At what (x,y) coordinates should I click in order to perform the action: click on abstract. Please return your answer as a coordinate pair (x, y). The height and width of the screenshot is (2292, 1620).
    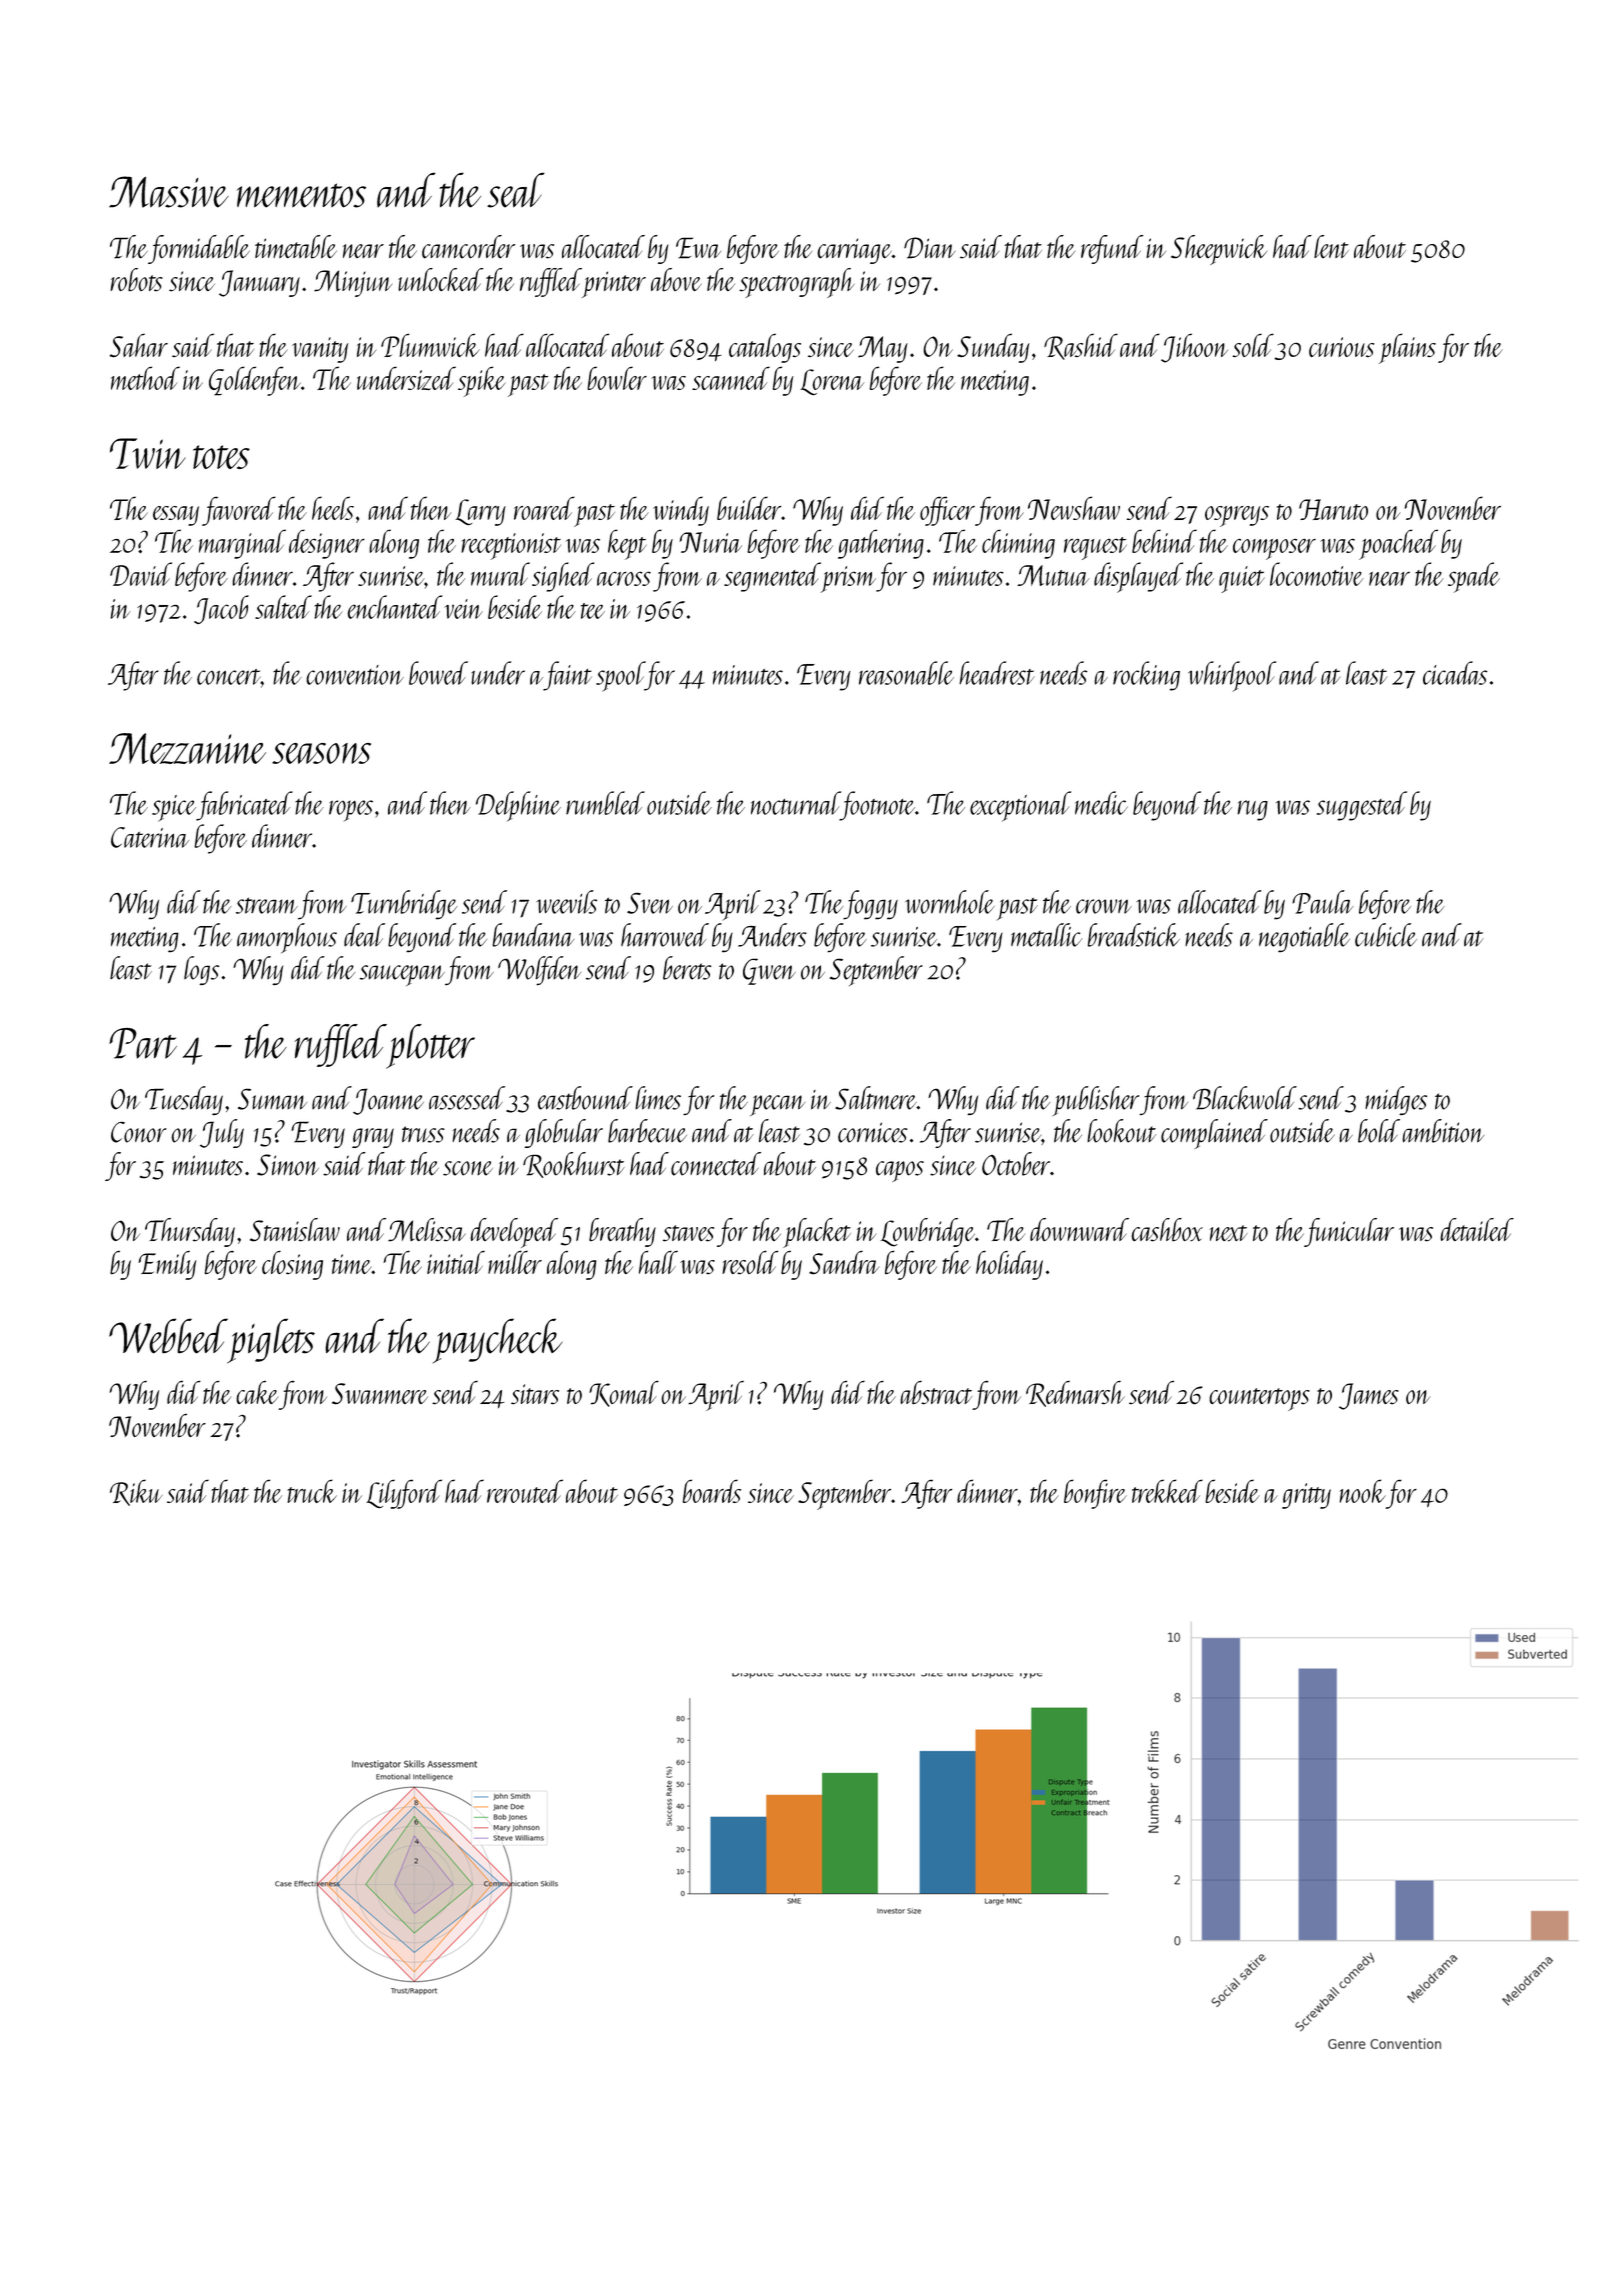
    Looking at the image, I should click on (936, 1393).
